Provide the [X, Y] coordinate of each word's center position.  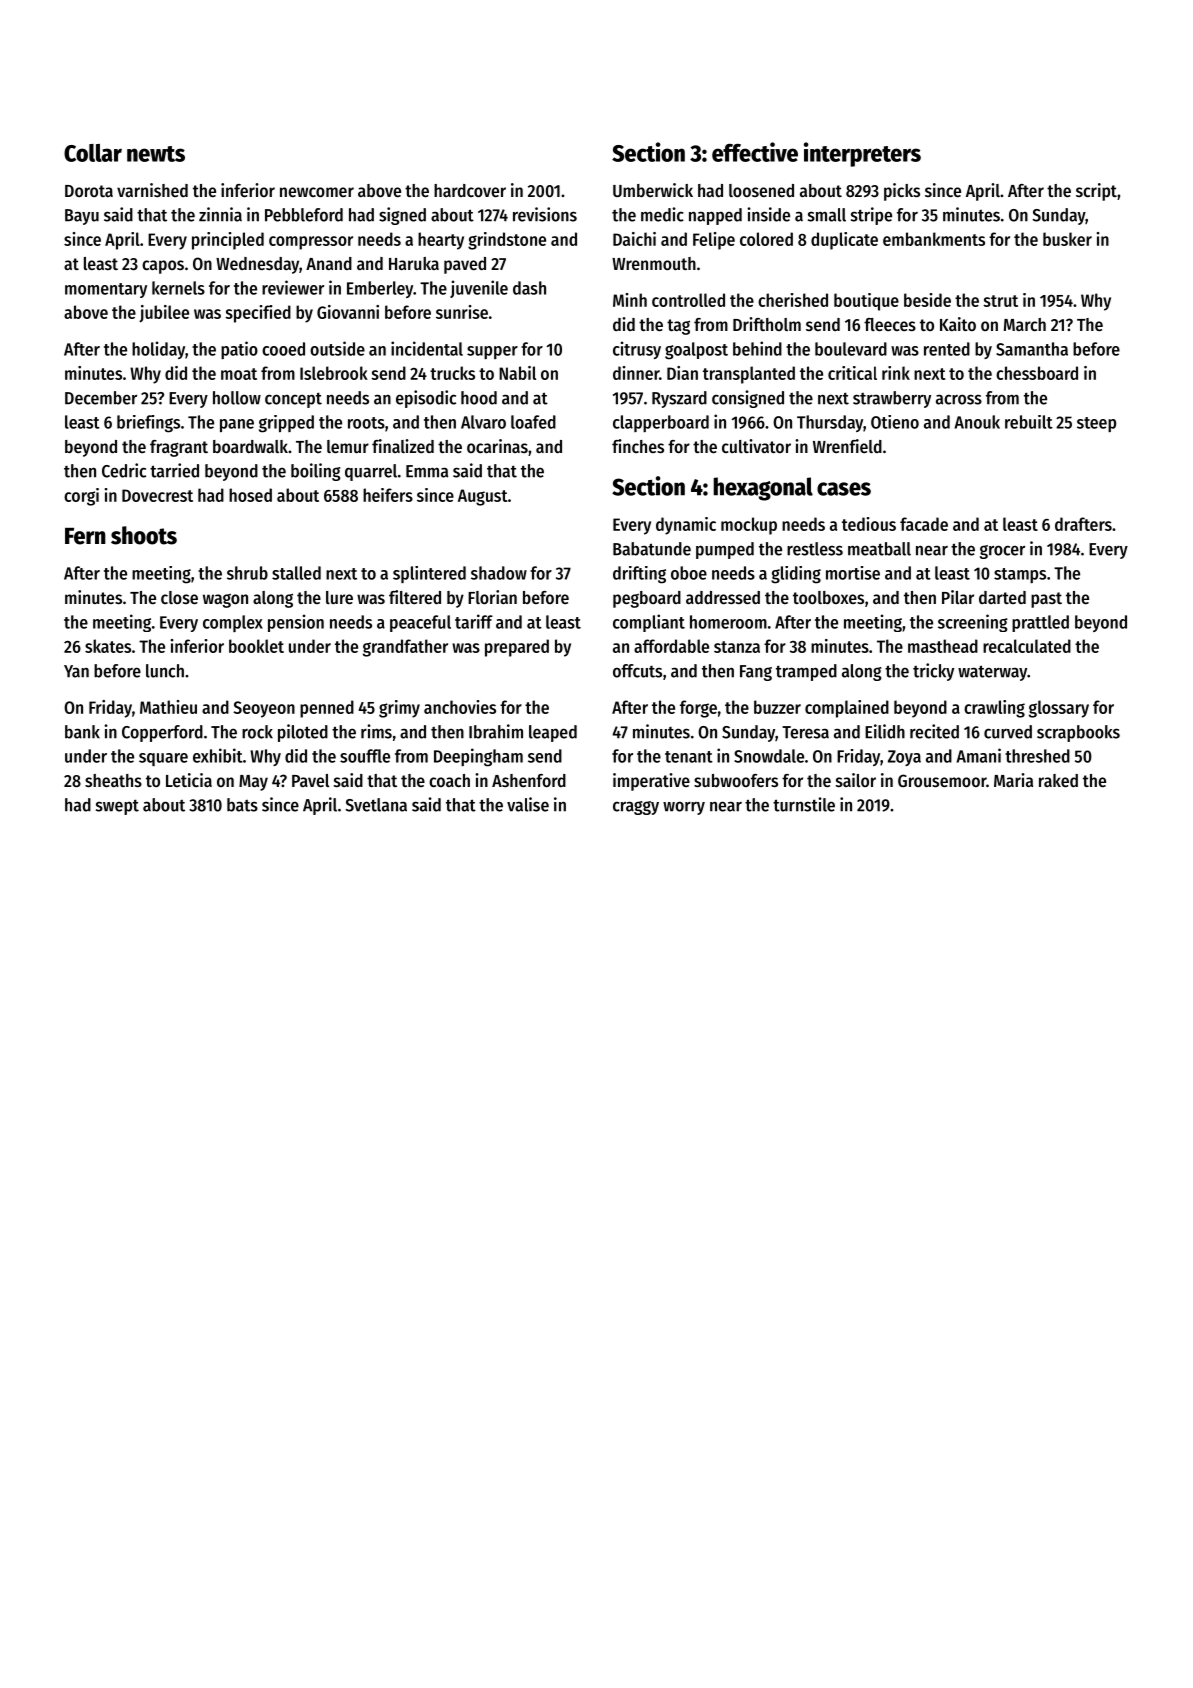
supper [492, 352]
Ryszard [679, 399]
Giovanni [348, 312]
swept [117, 807]
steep [1096, 424]
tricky [933, 672]
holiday [158, 350]
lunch [165, 671]
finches [638, 446]
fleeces [890, 324]
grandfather [405, 648]
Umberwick [653, 190]
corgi [81, 497]
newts [156, 154]
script [1096, 192]
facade [924, 524]
